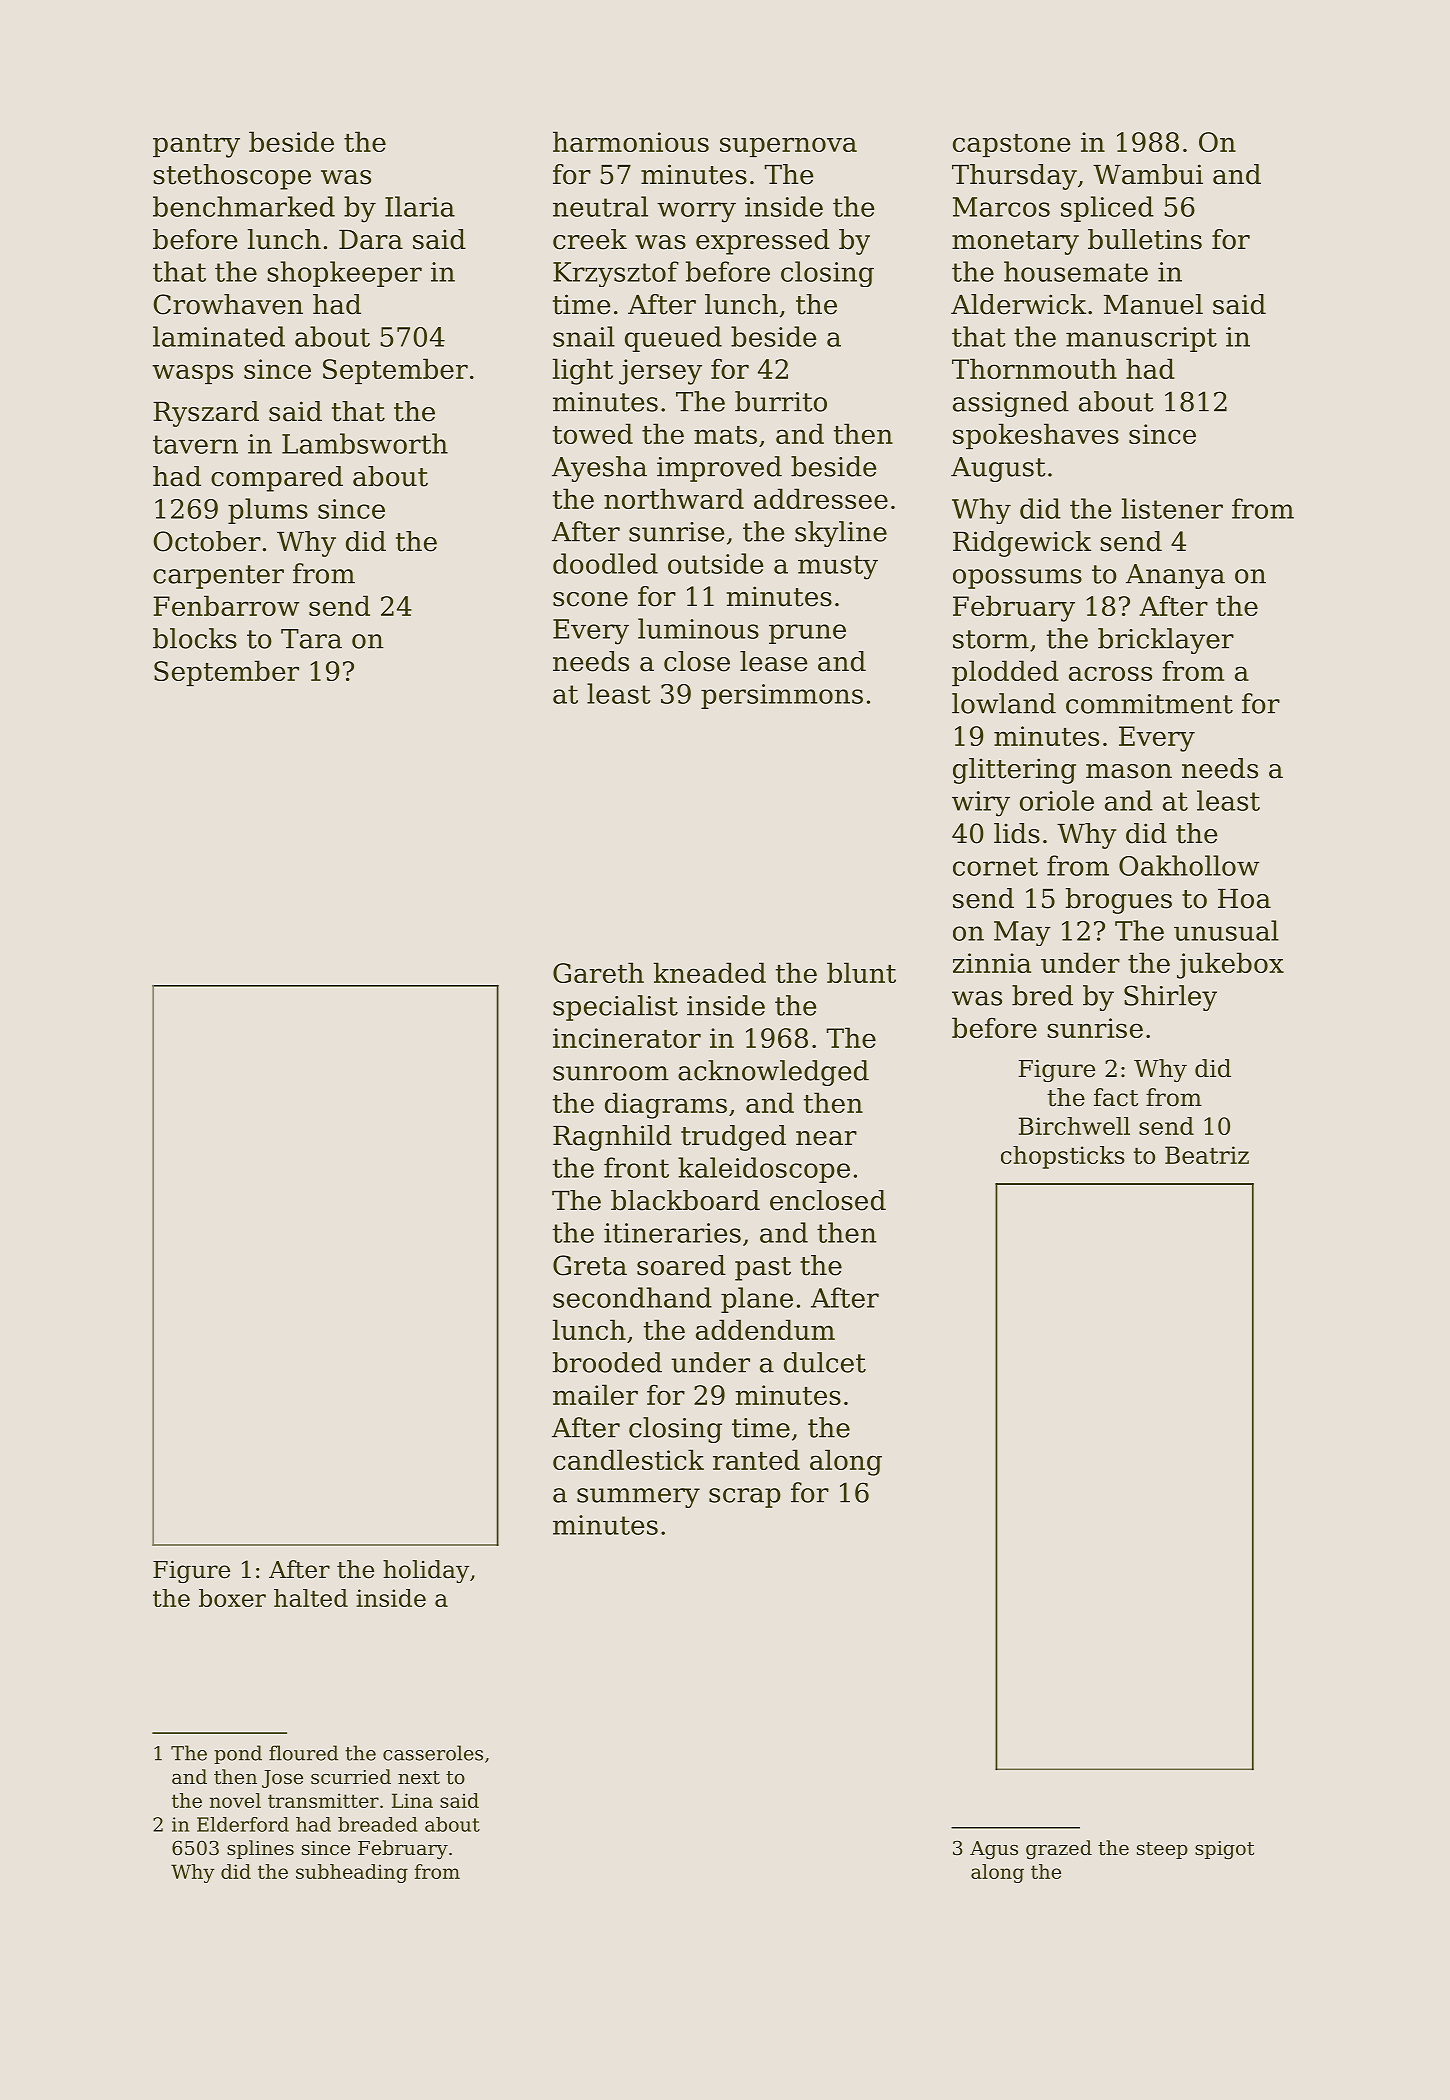 This document has width=1450, height=2100. Describe the element at coordinates (352, 1873) in the document. I see `subheading` at that location.
